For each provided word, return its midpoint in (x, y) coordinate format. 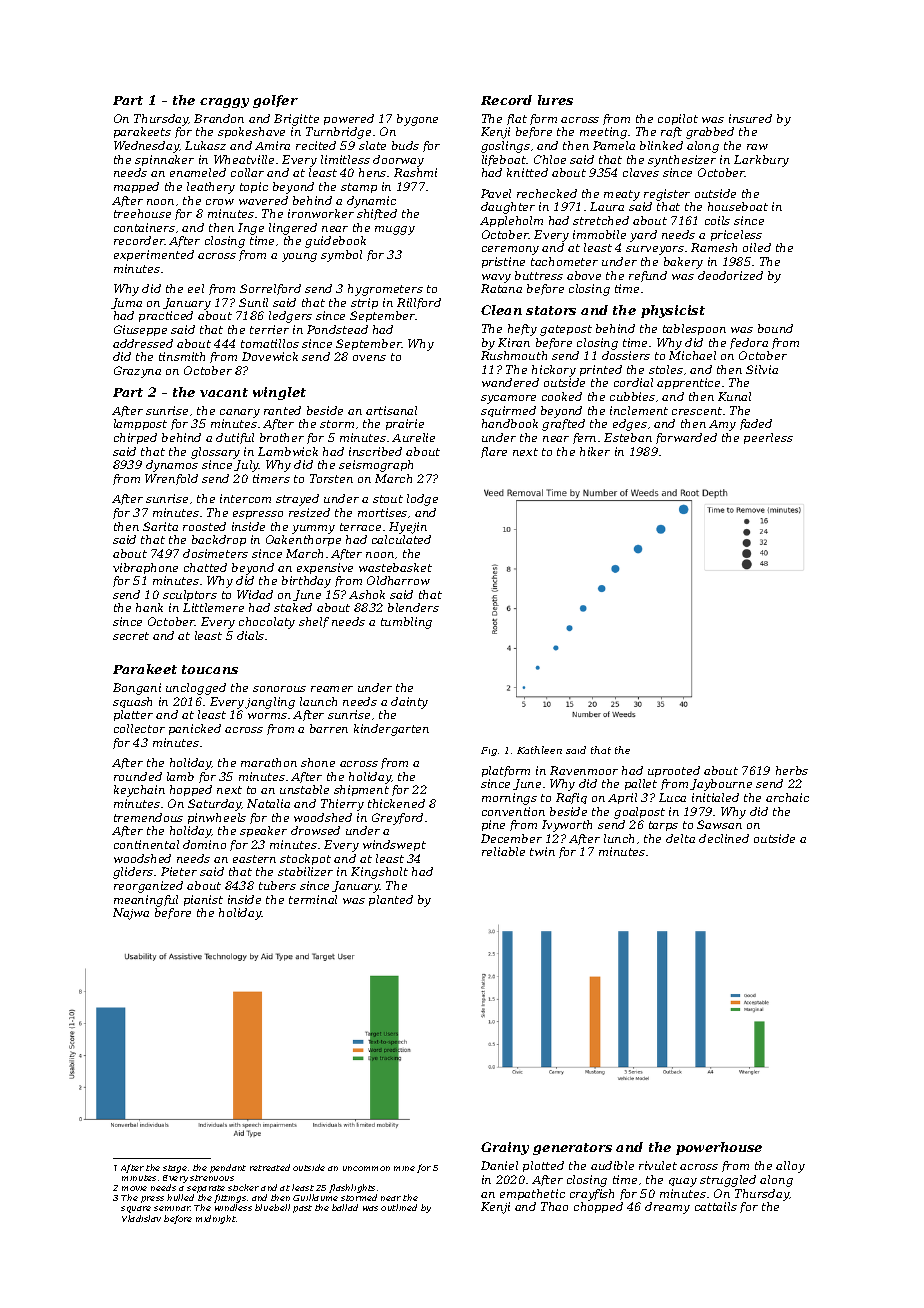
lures (555, 100)
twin (542, 851)
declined (724, 838)
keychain (139, 791)
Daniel (499, 1165)
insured (750, 118)
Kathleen (539, 750)
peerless (768, 438)
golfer (275, 101)
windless (233, 1207)
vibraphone (145, 568)
